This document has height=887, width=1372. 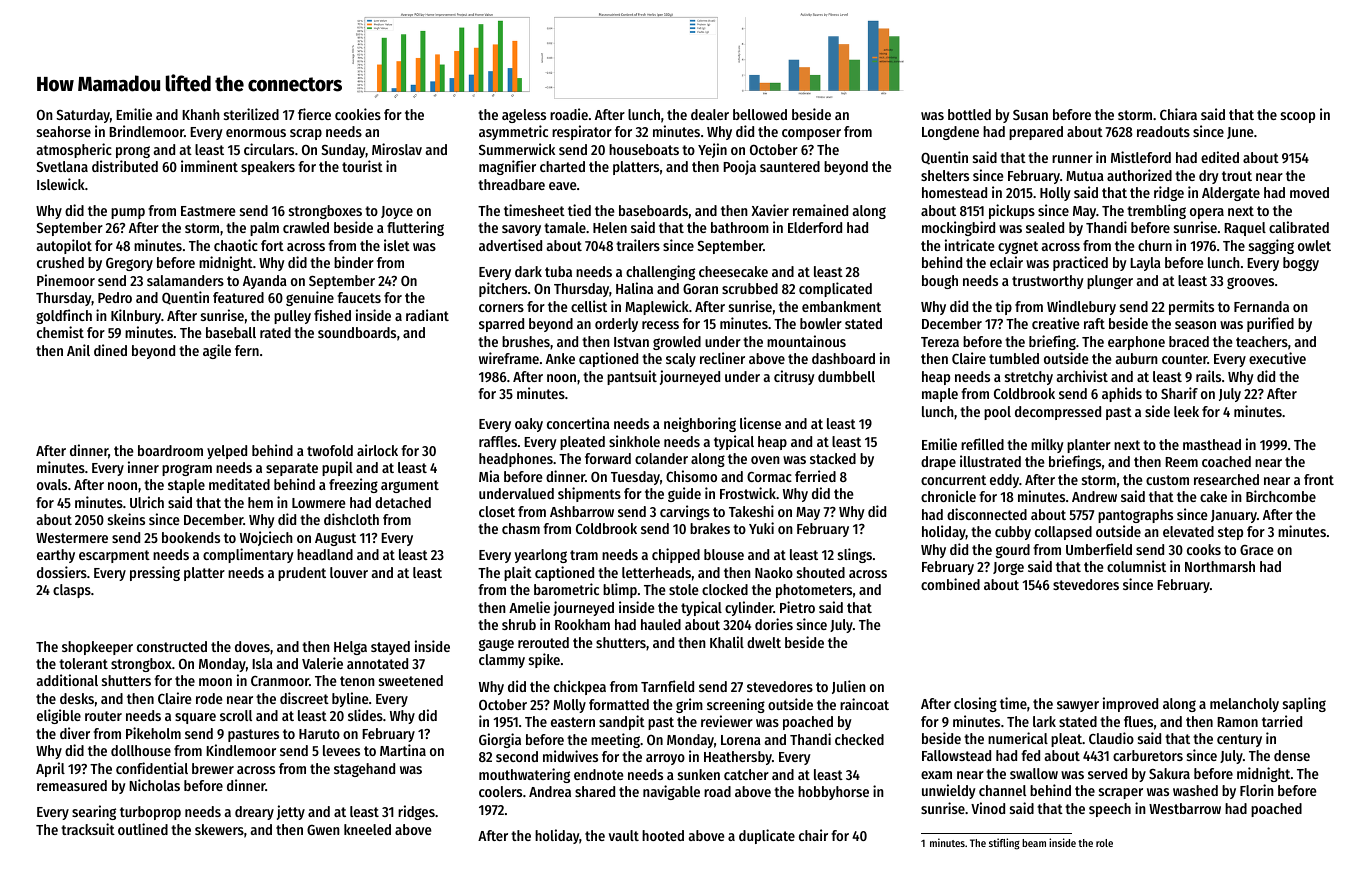 What do you see at coordinates (501, 325) in the document?
I see `sparred` at bounding box center [501, 325].
